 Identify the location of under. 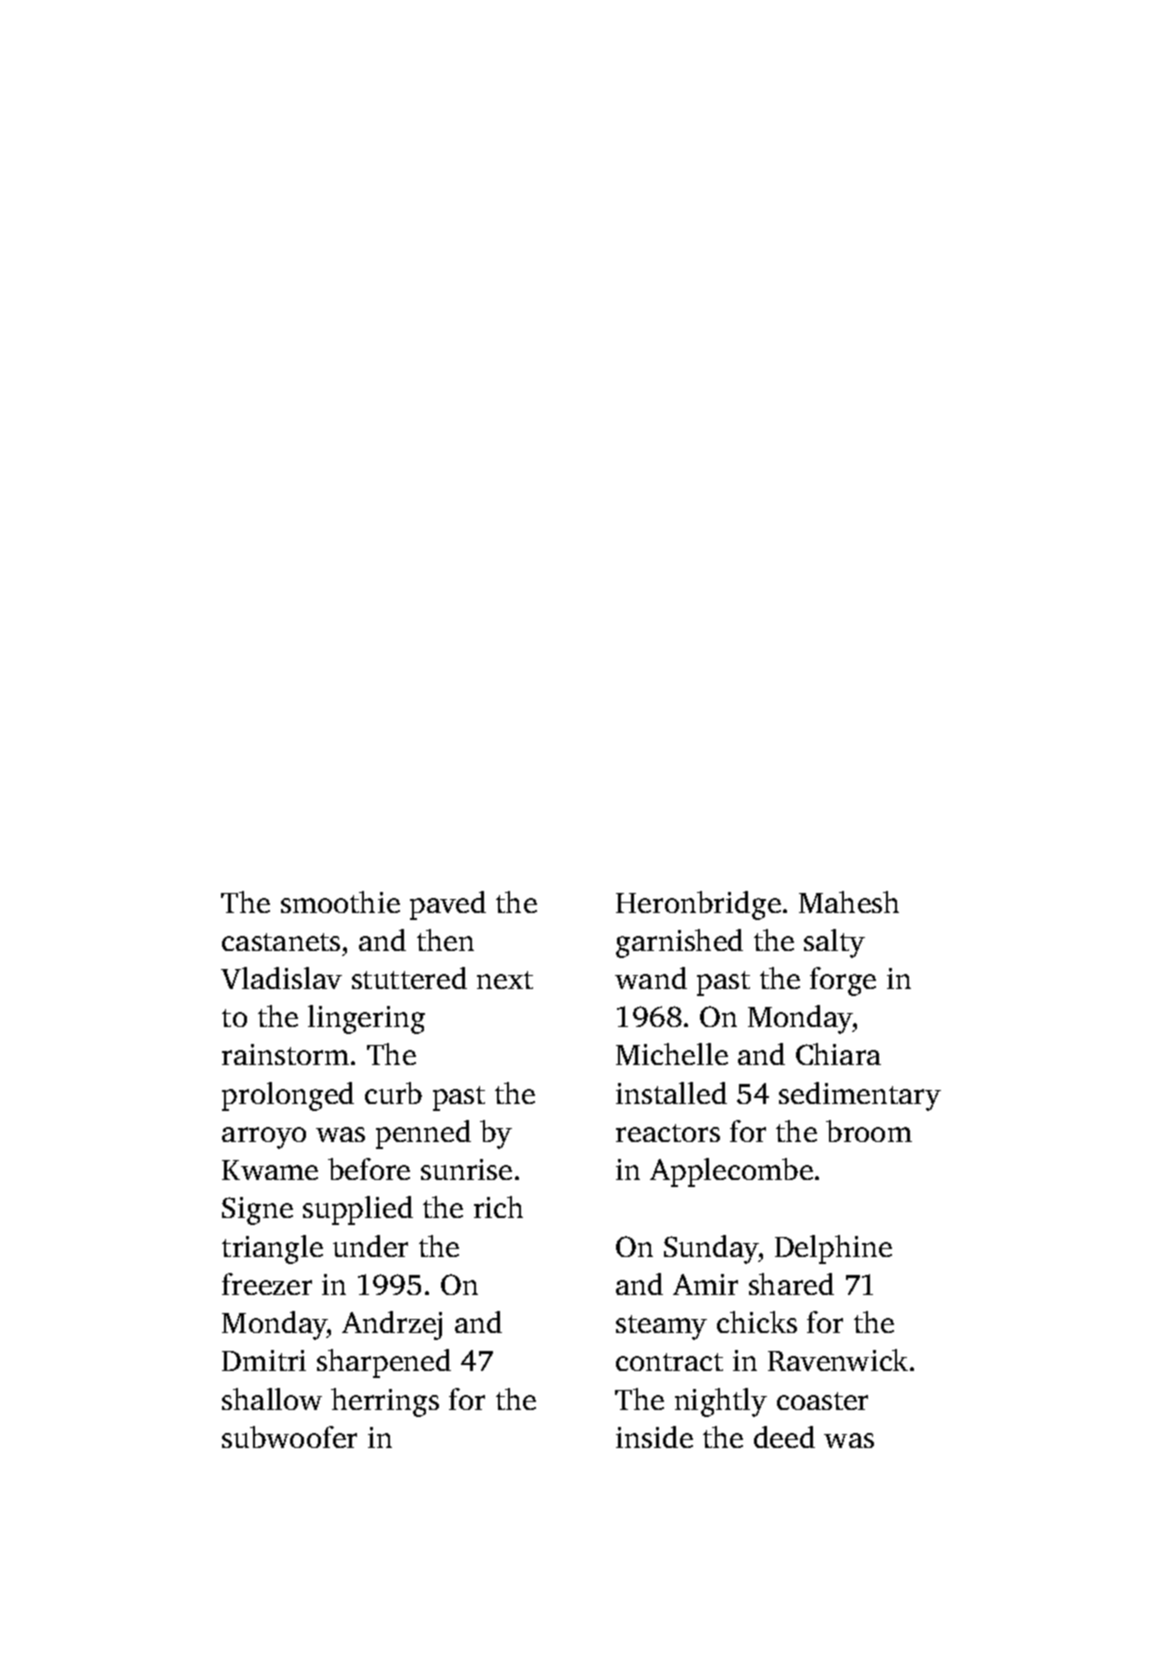
(370, 1246).
